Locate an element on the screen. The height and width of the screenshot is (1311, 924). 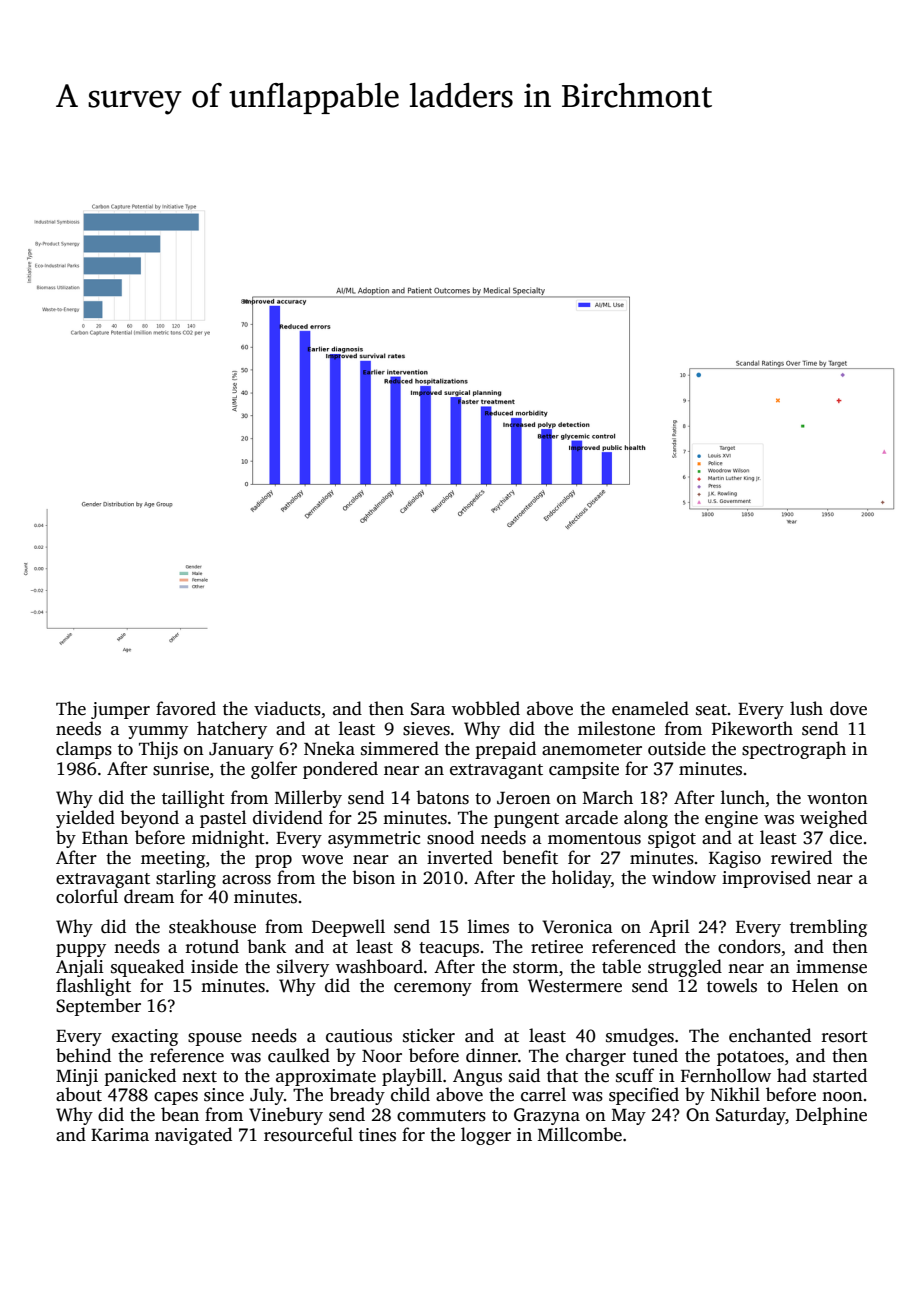
cautious is located at coordinates (359, 1036).
